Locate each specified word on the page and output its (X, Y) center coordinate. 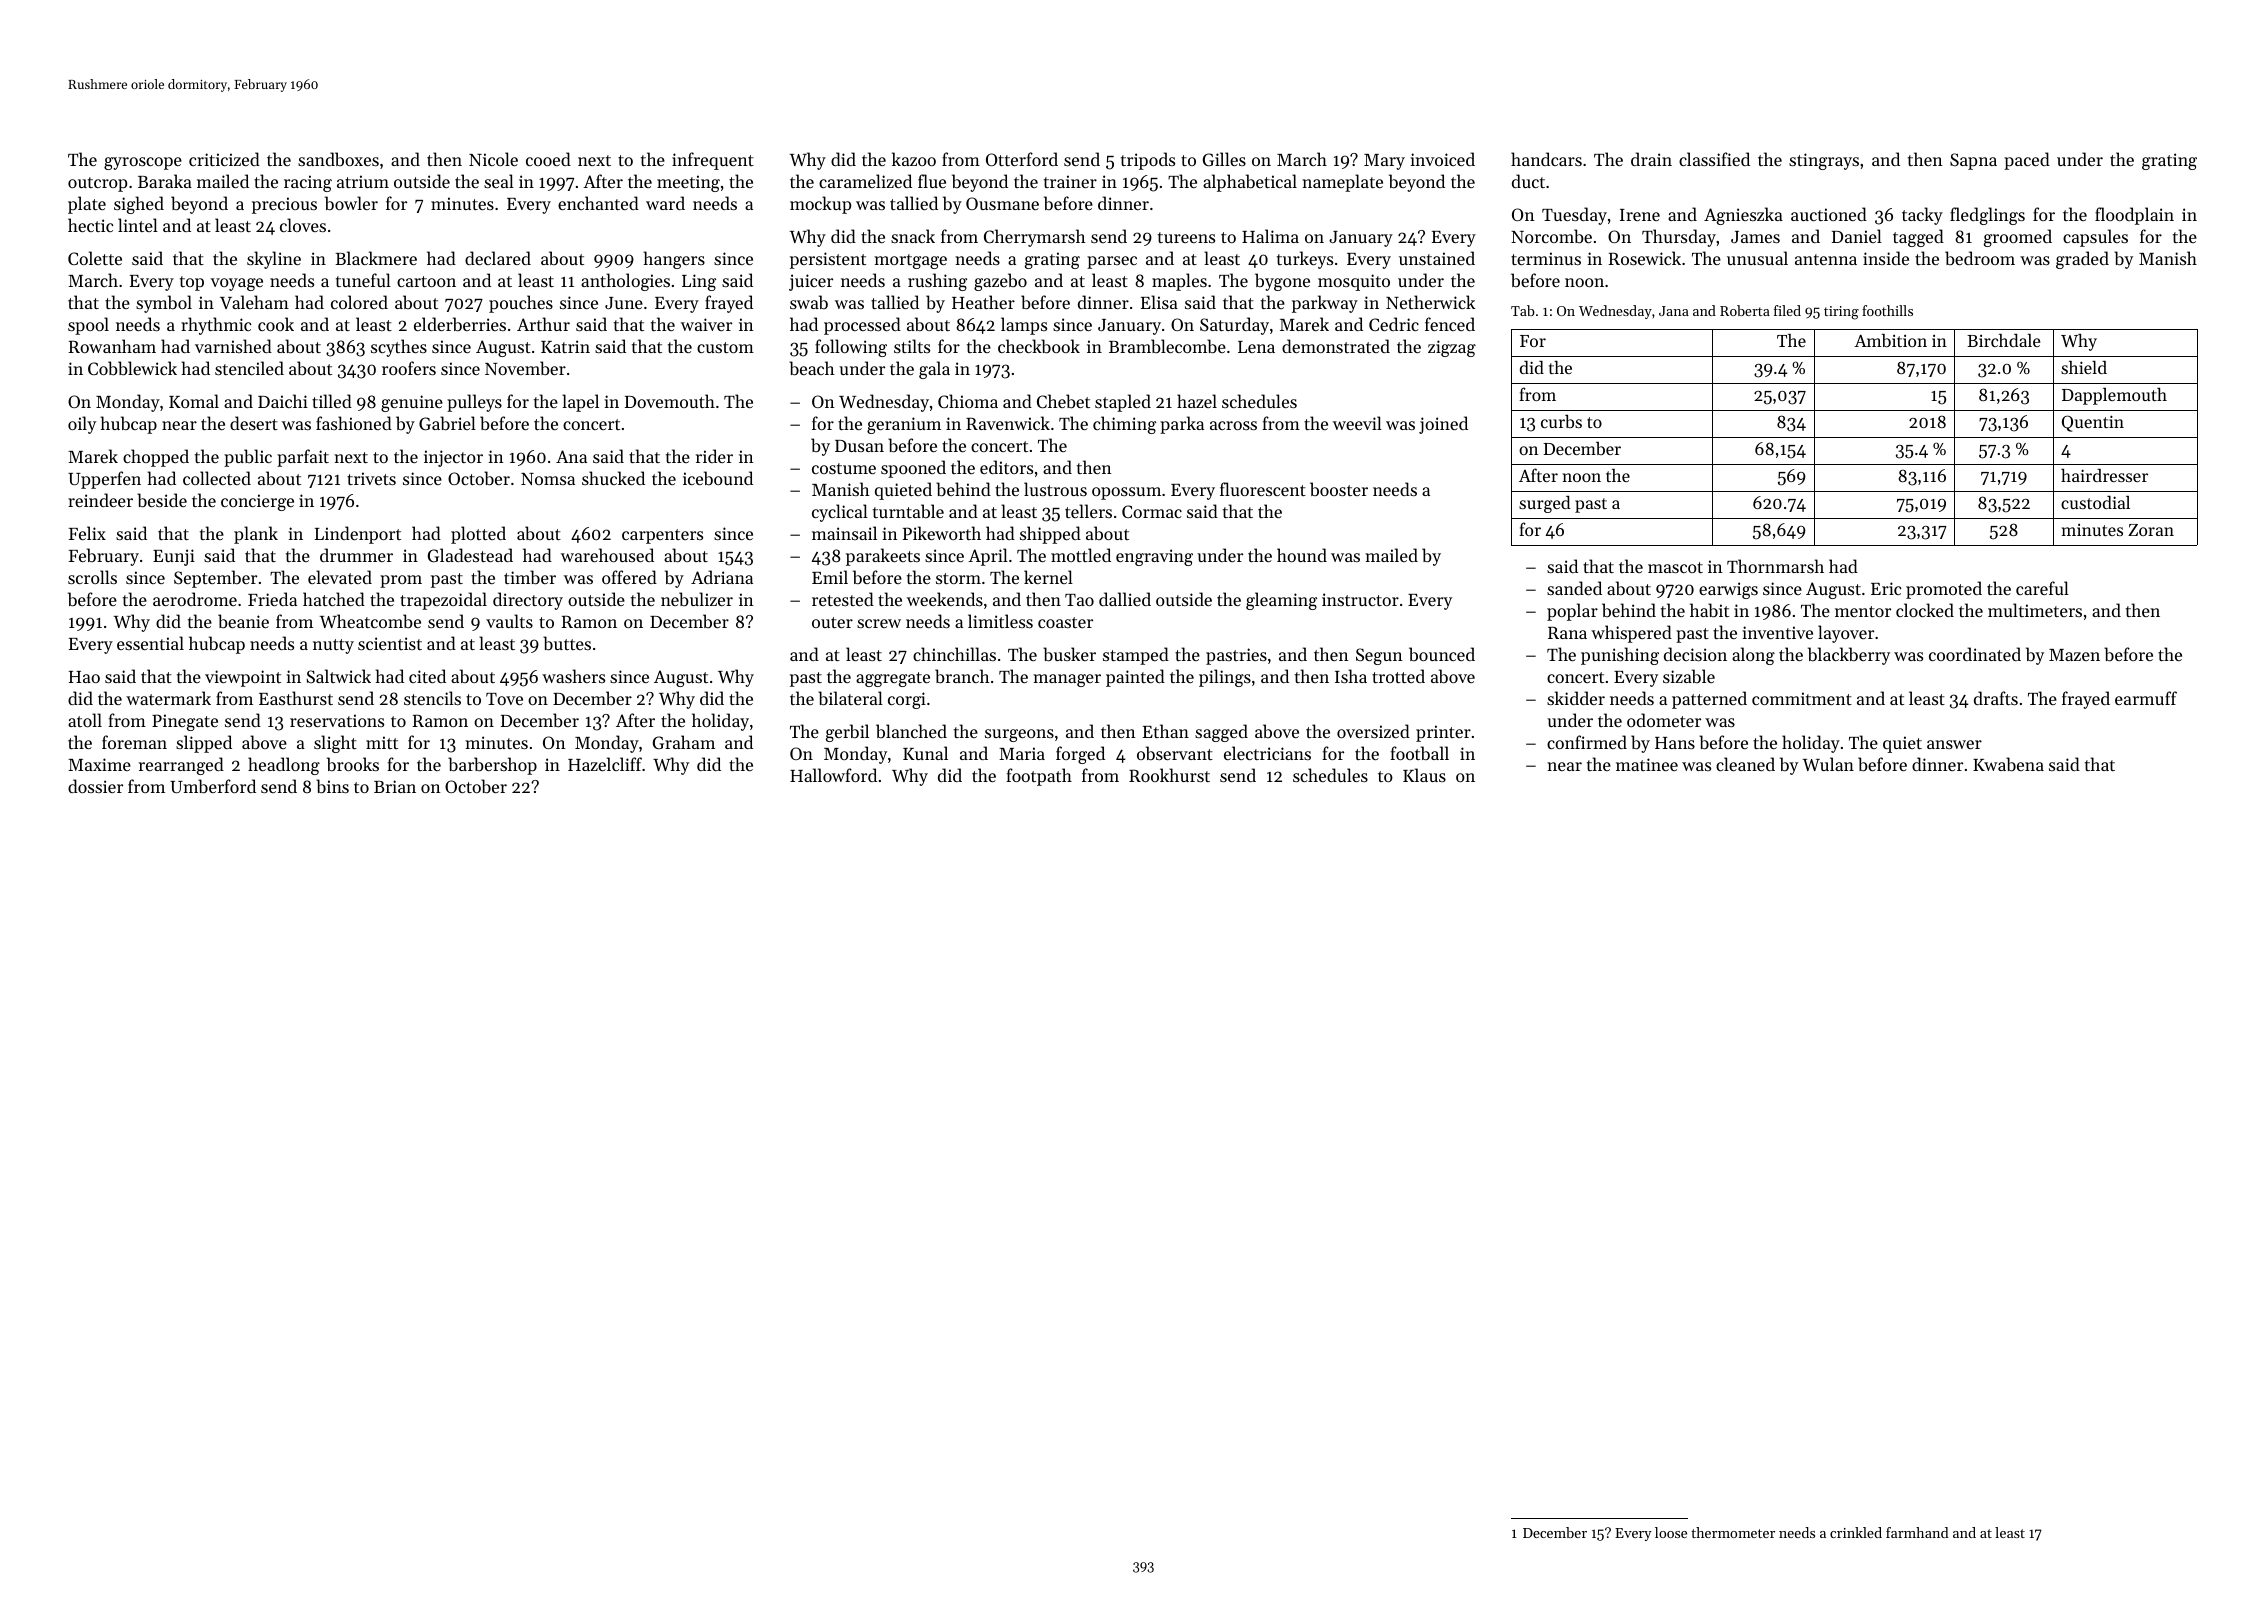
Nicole (493, 159)
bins (332, 786)
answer (1954, 744)
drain (1651, 159)
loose (1671, 1532)
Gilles (1224, 159)
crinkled (1856, 1532)
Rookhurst (1169, 775)
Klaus (1424, 775)
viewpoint (243, 678)
